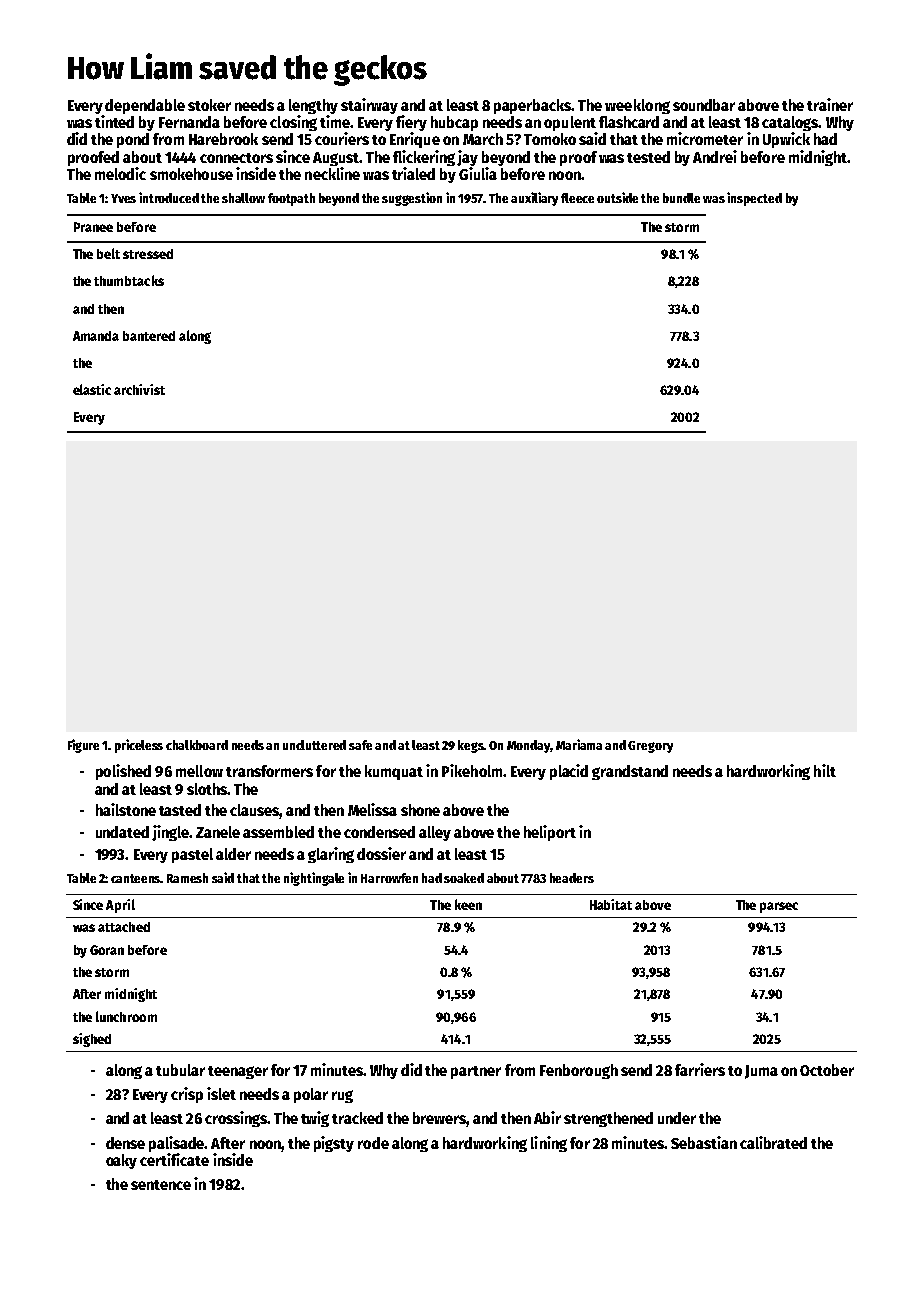 This screenshot has height=1314, width=924. I want to click on Monday, so click(529, 746).
